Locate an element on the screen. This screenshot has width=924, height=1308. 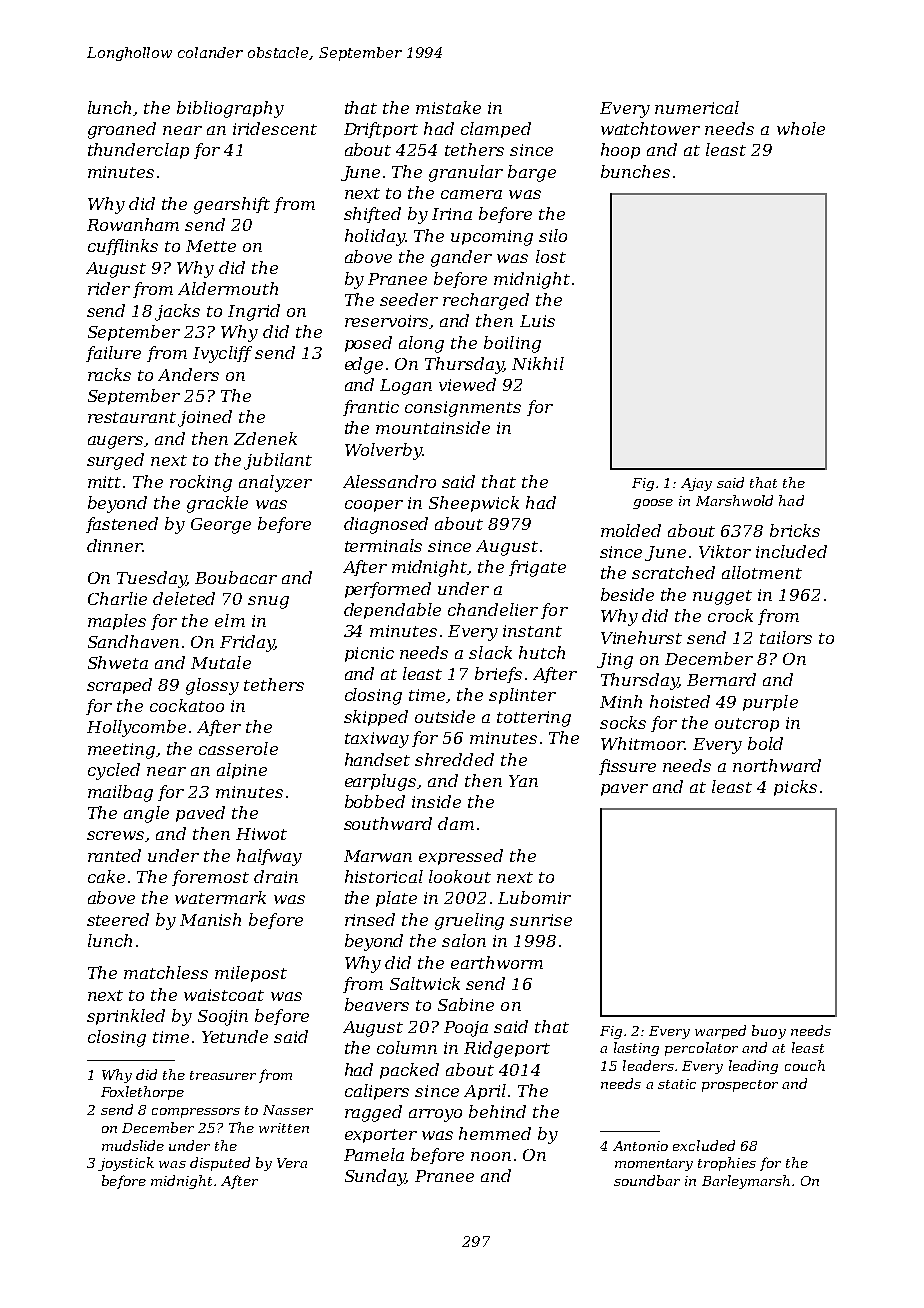
mitt is located at coordinates (104, 482).
